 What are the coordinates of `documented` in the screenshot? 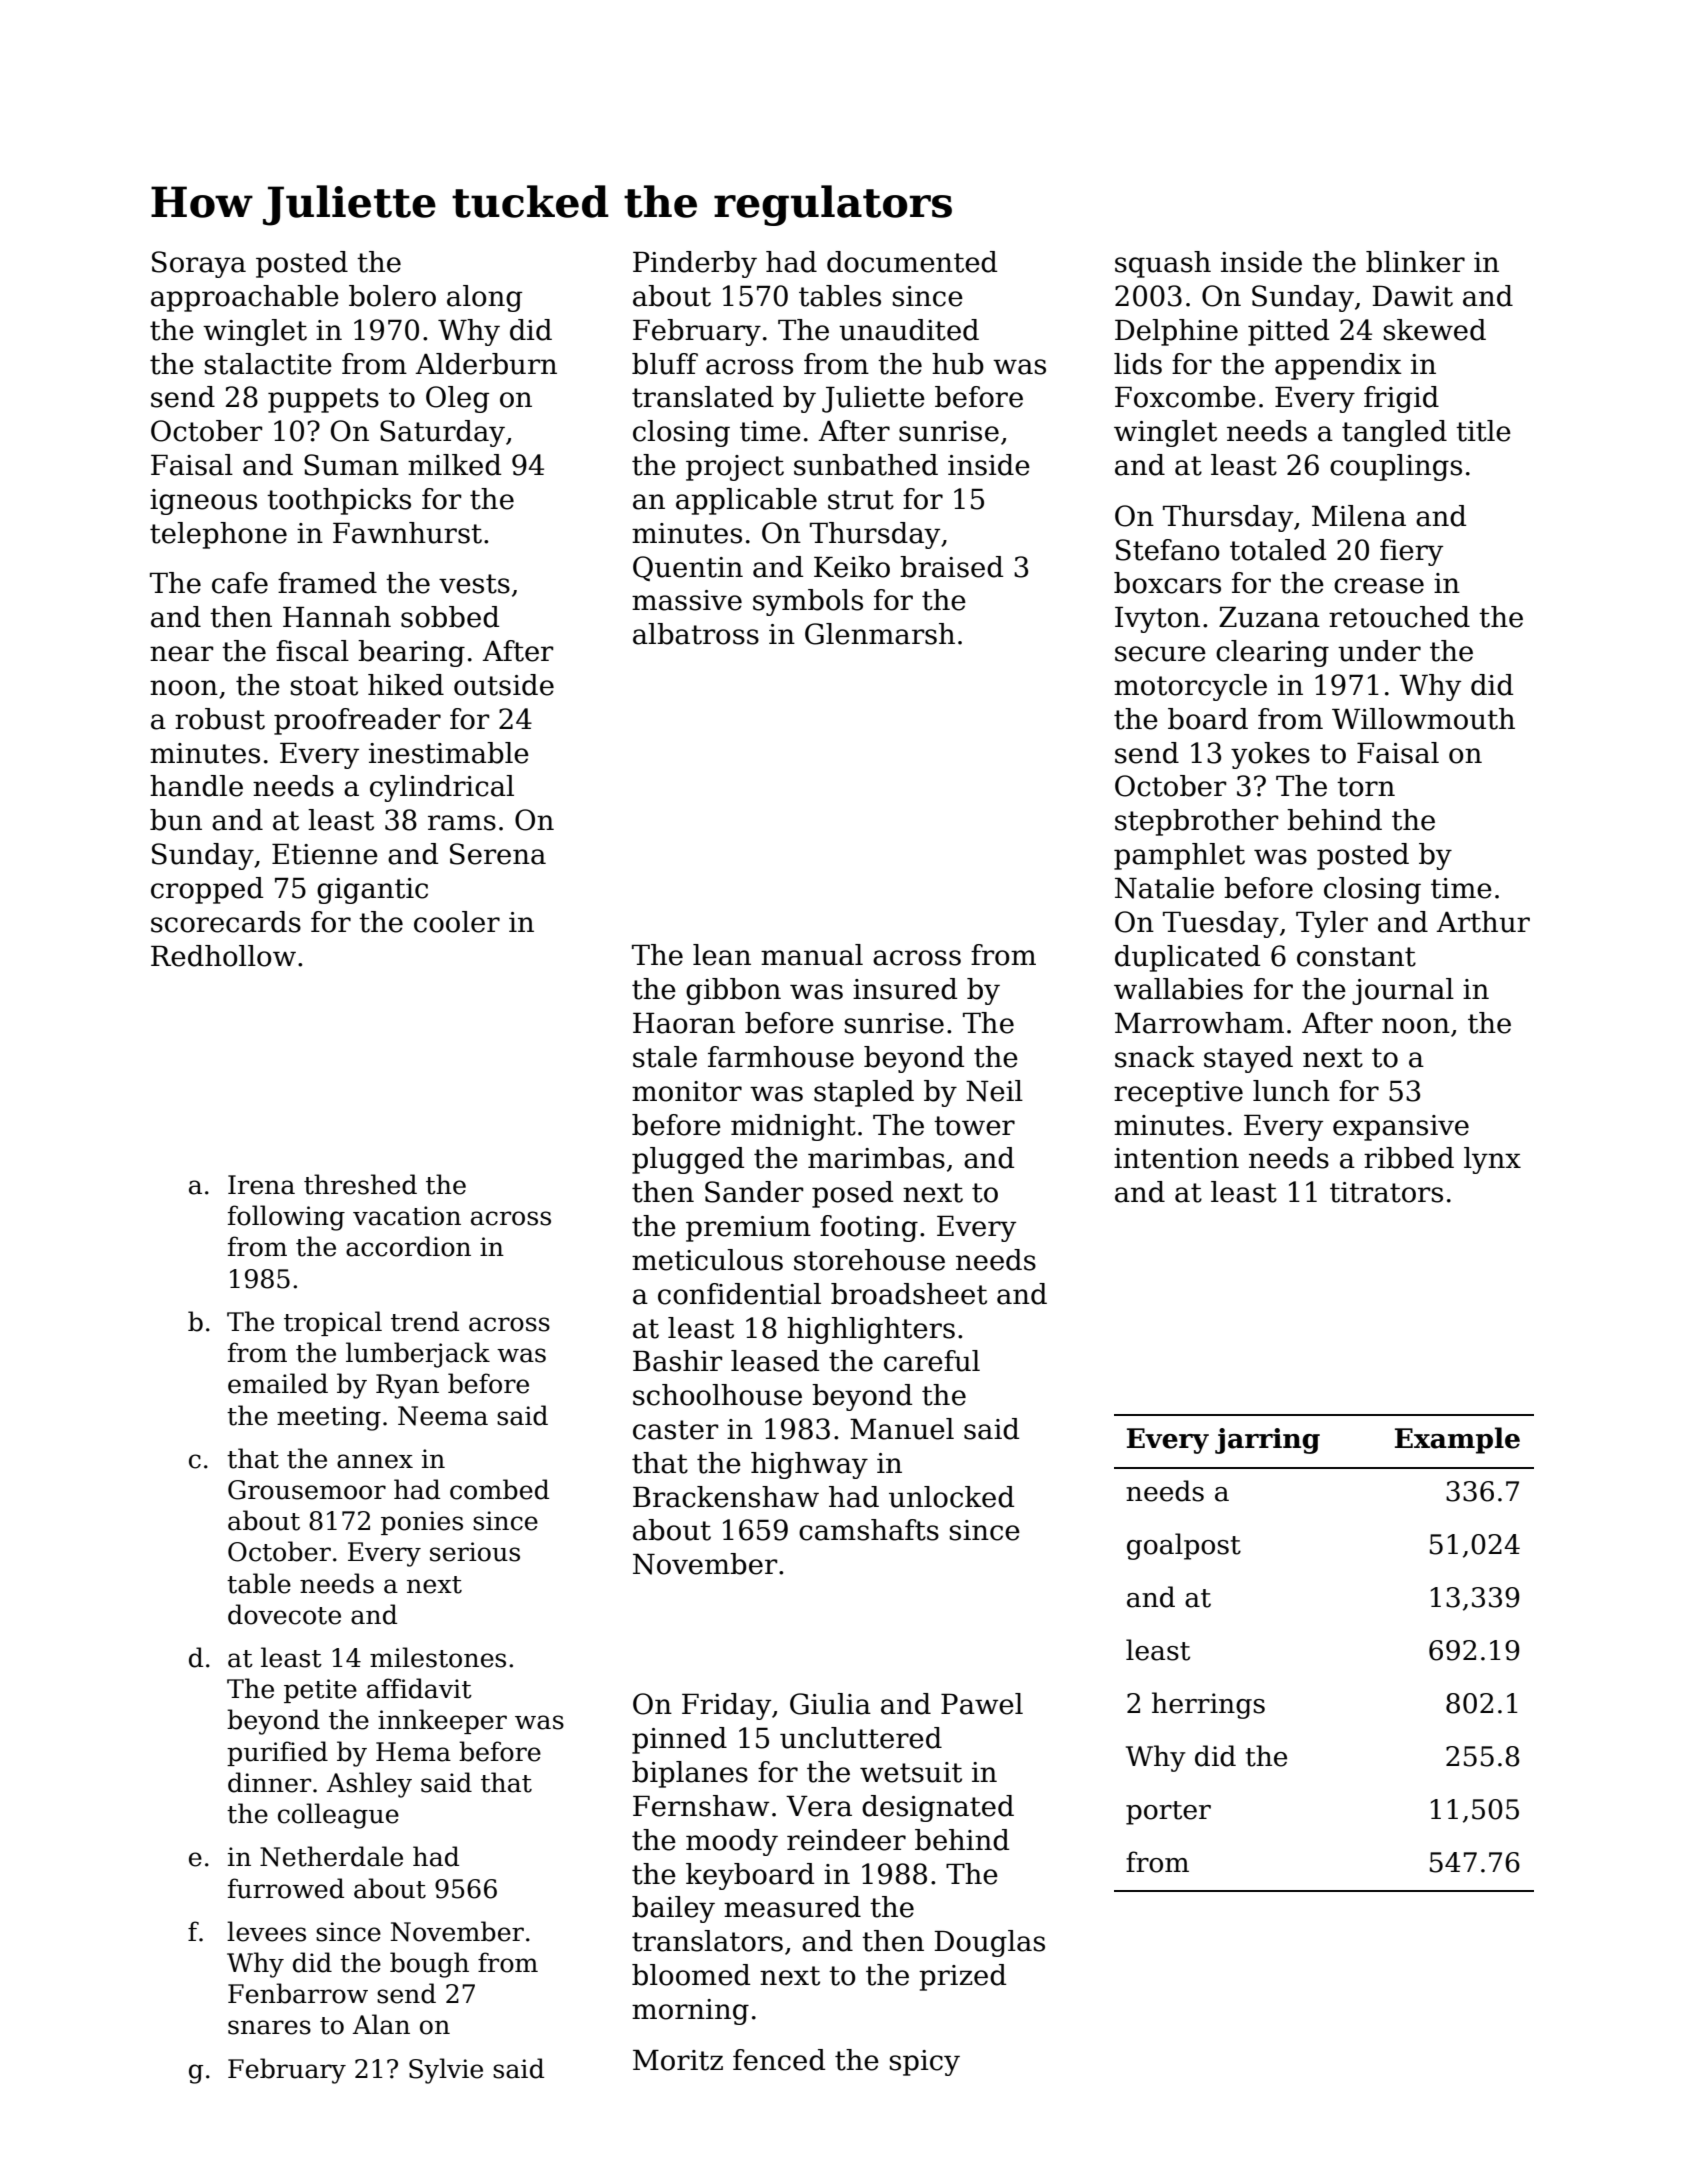 It's located at (912, 262).
